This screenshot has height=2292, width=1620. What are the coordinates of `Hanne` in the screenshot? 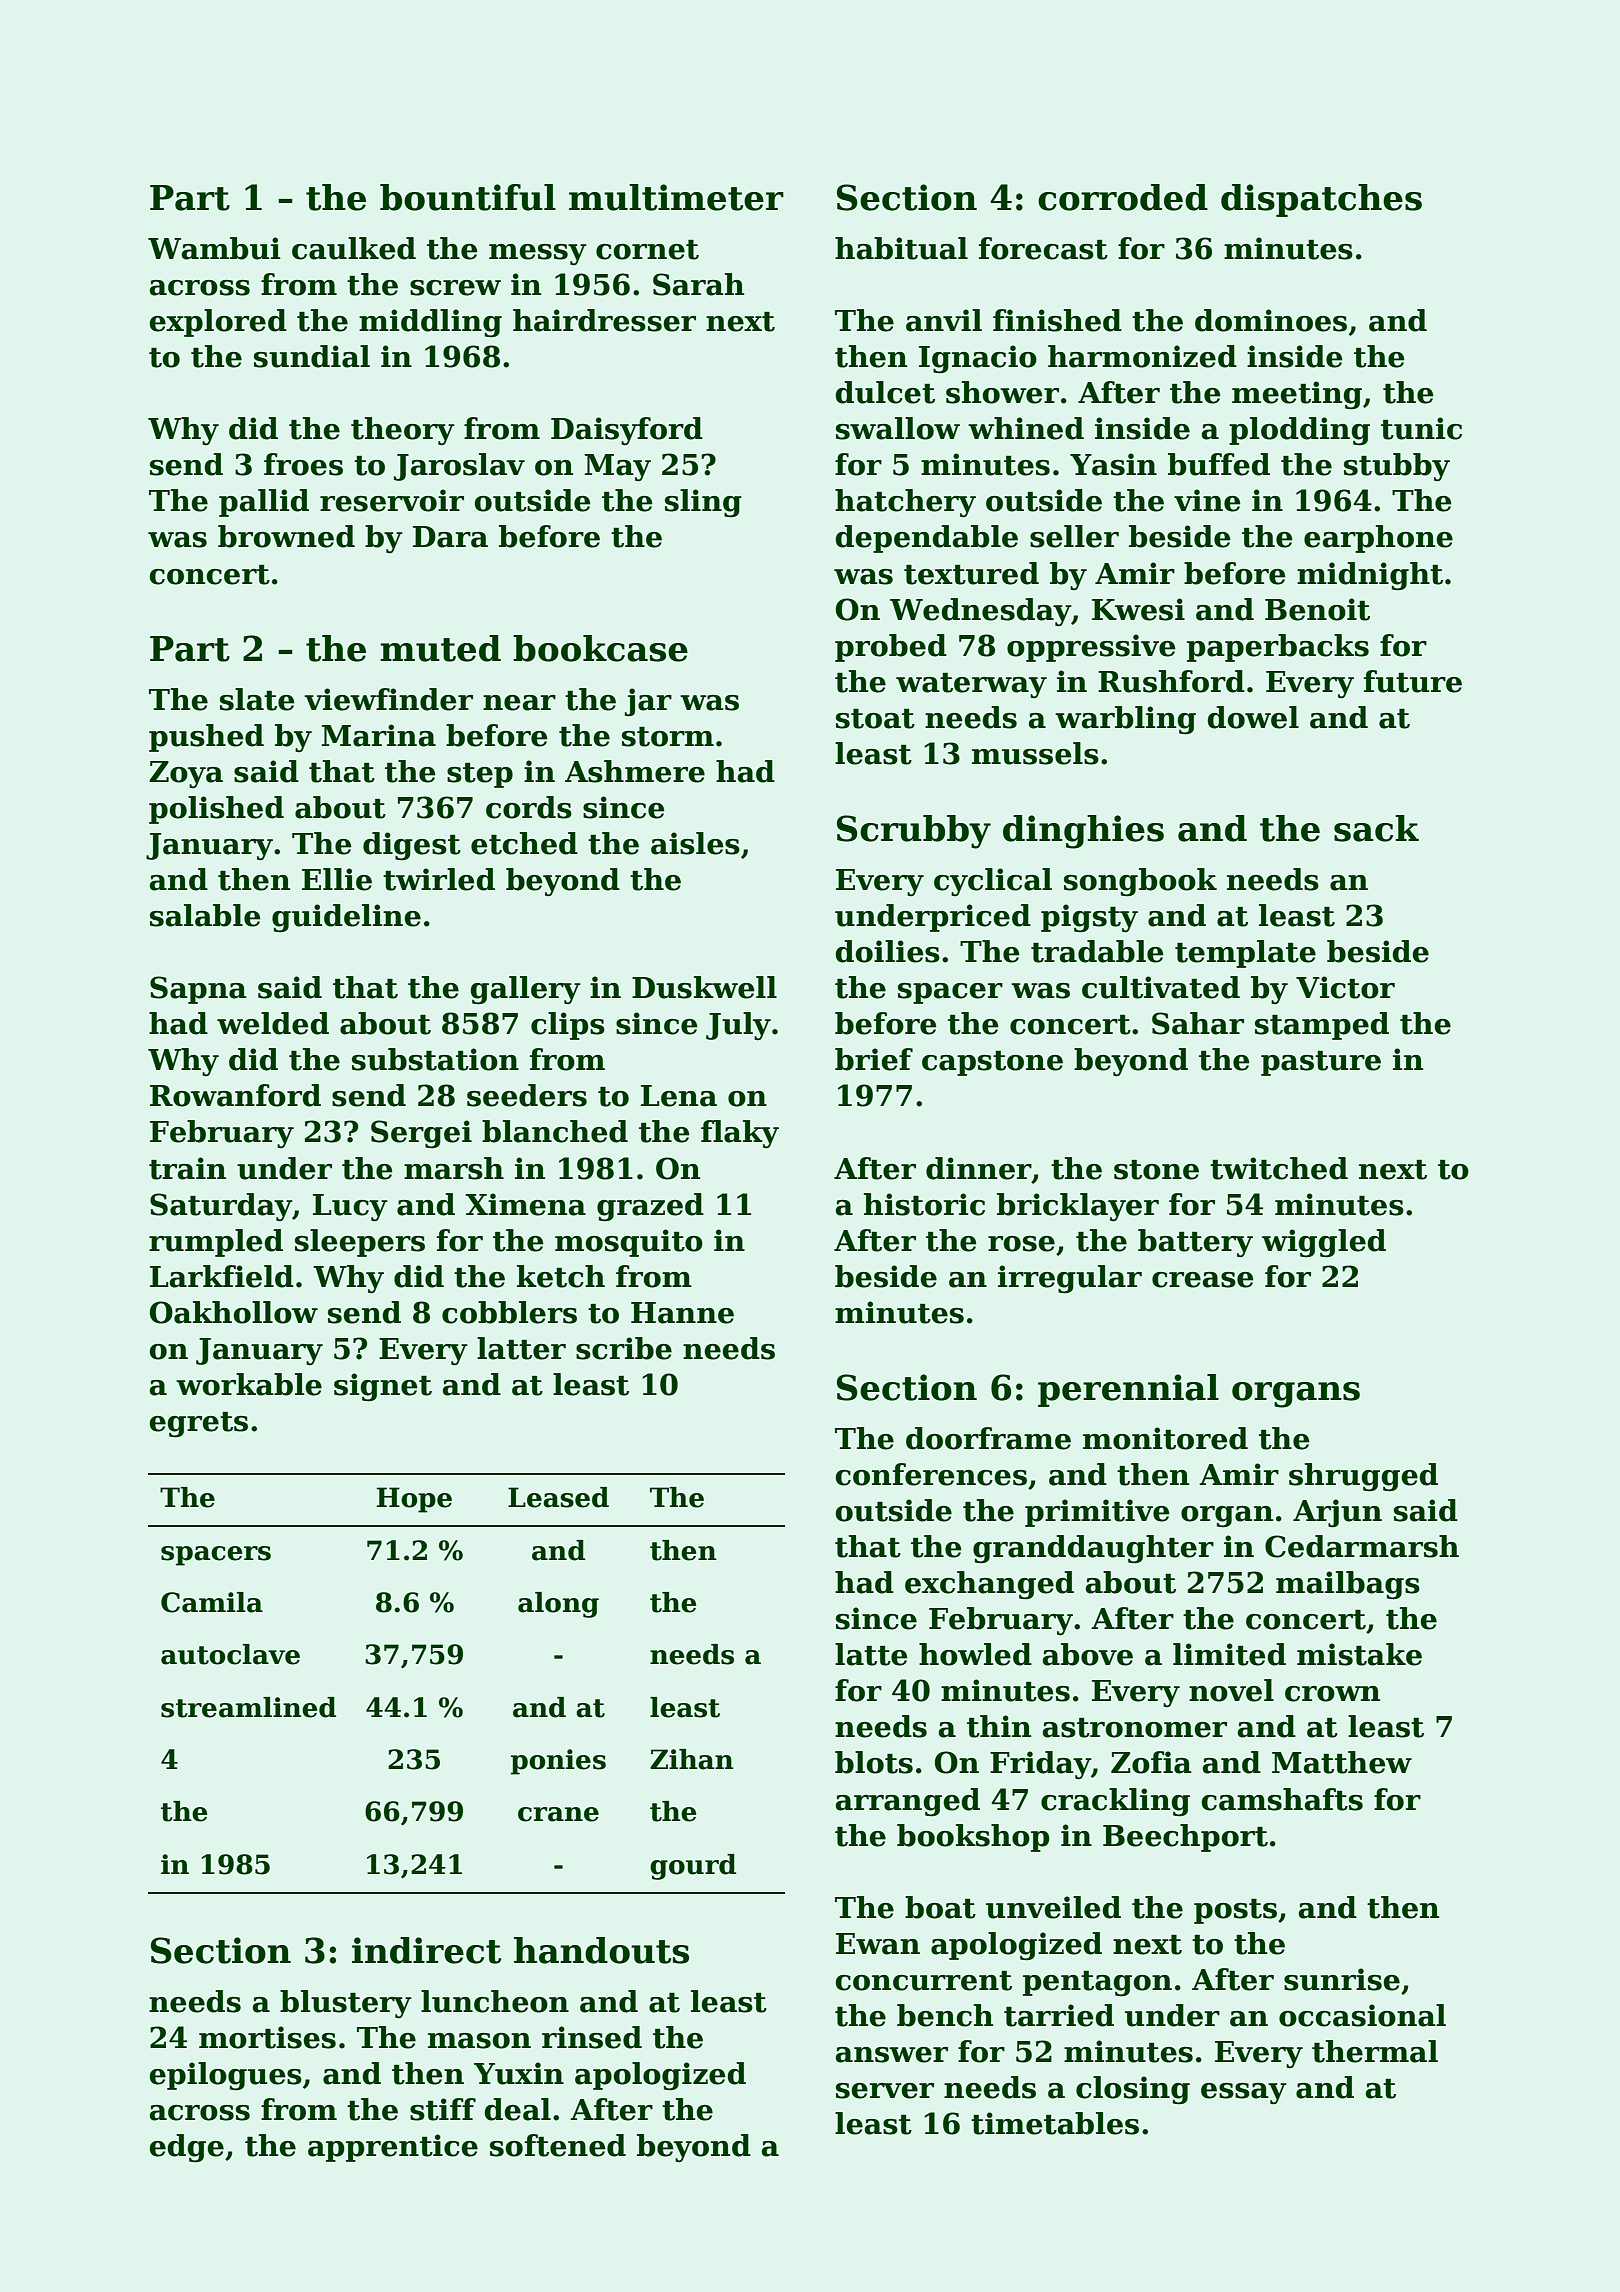 It's located at (682, 1313).
